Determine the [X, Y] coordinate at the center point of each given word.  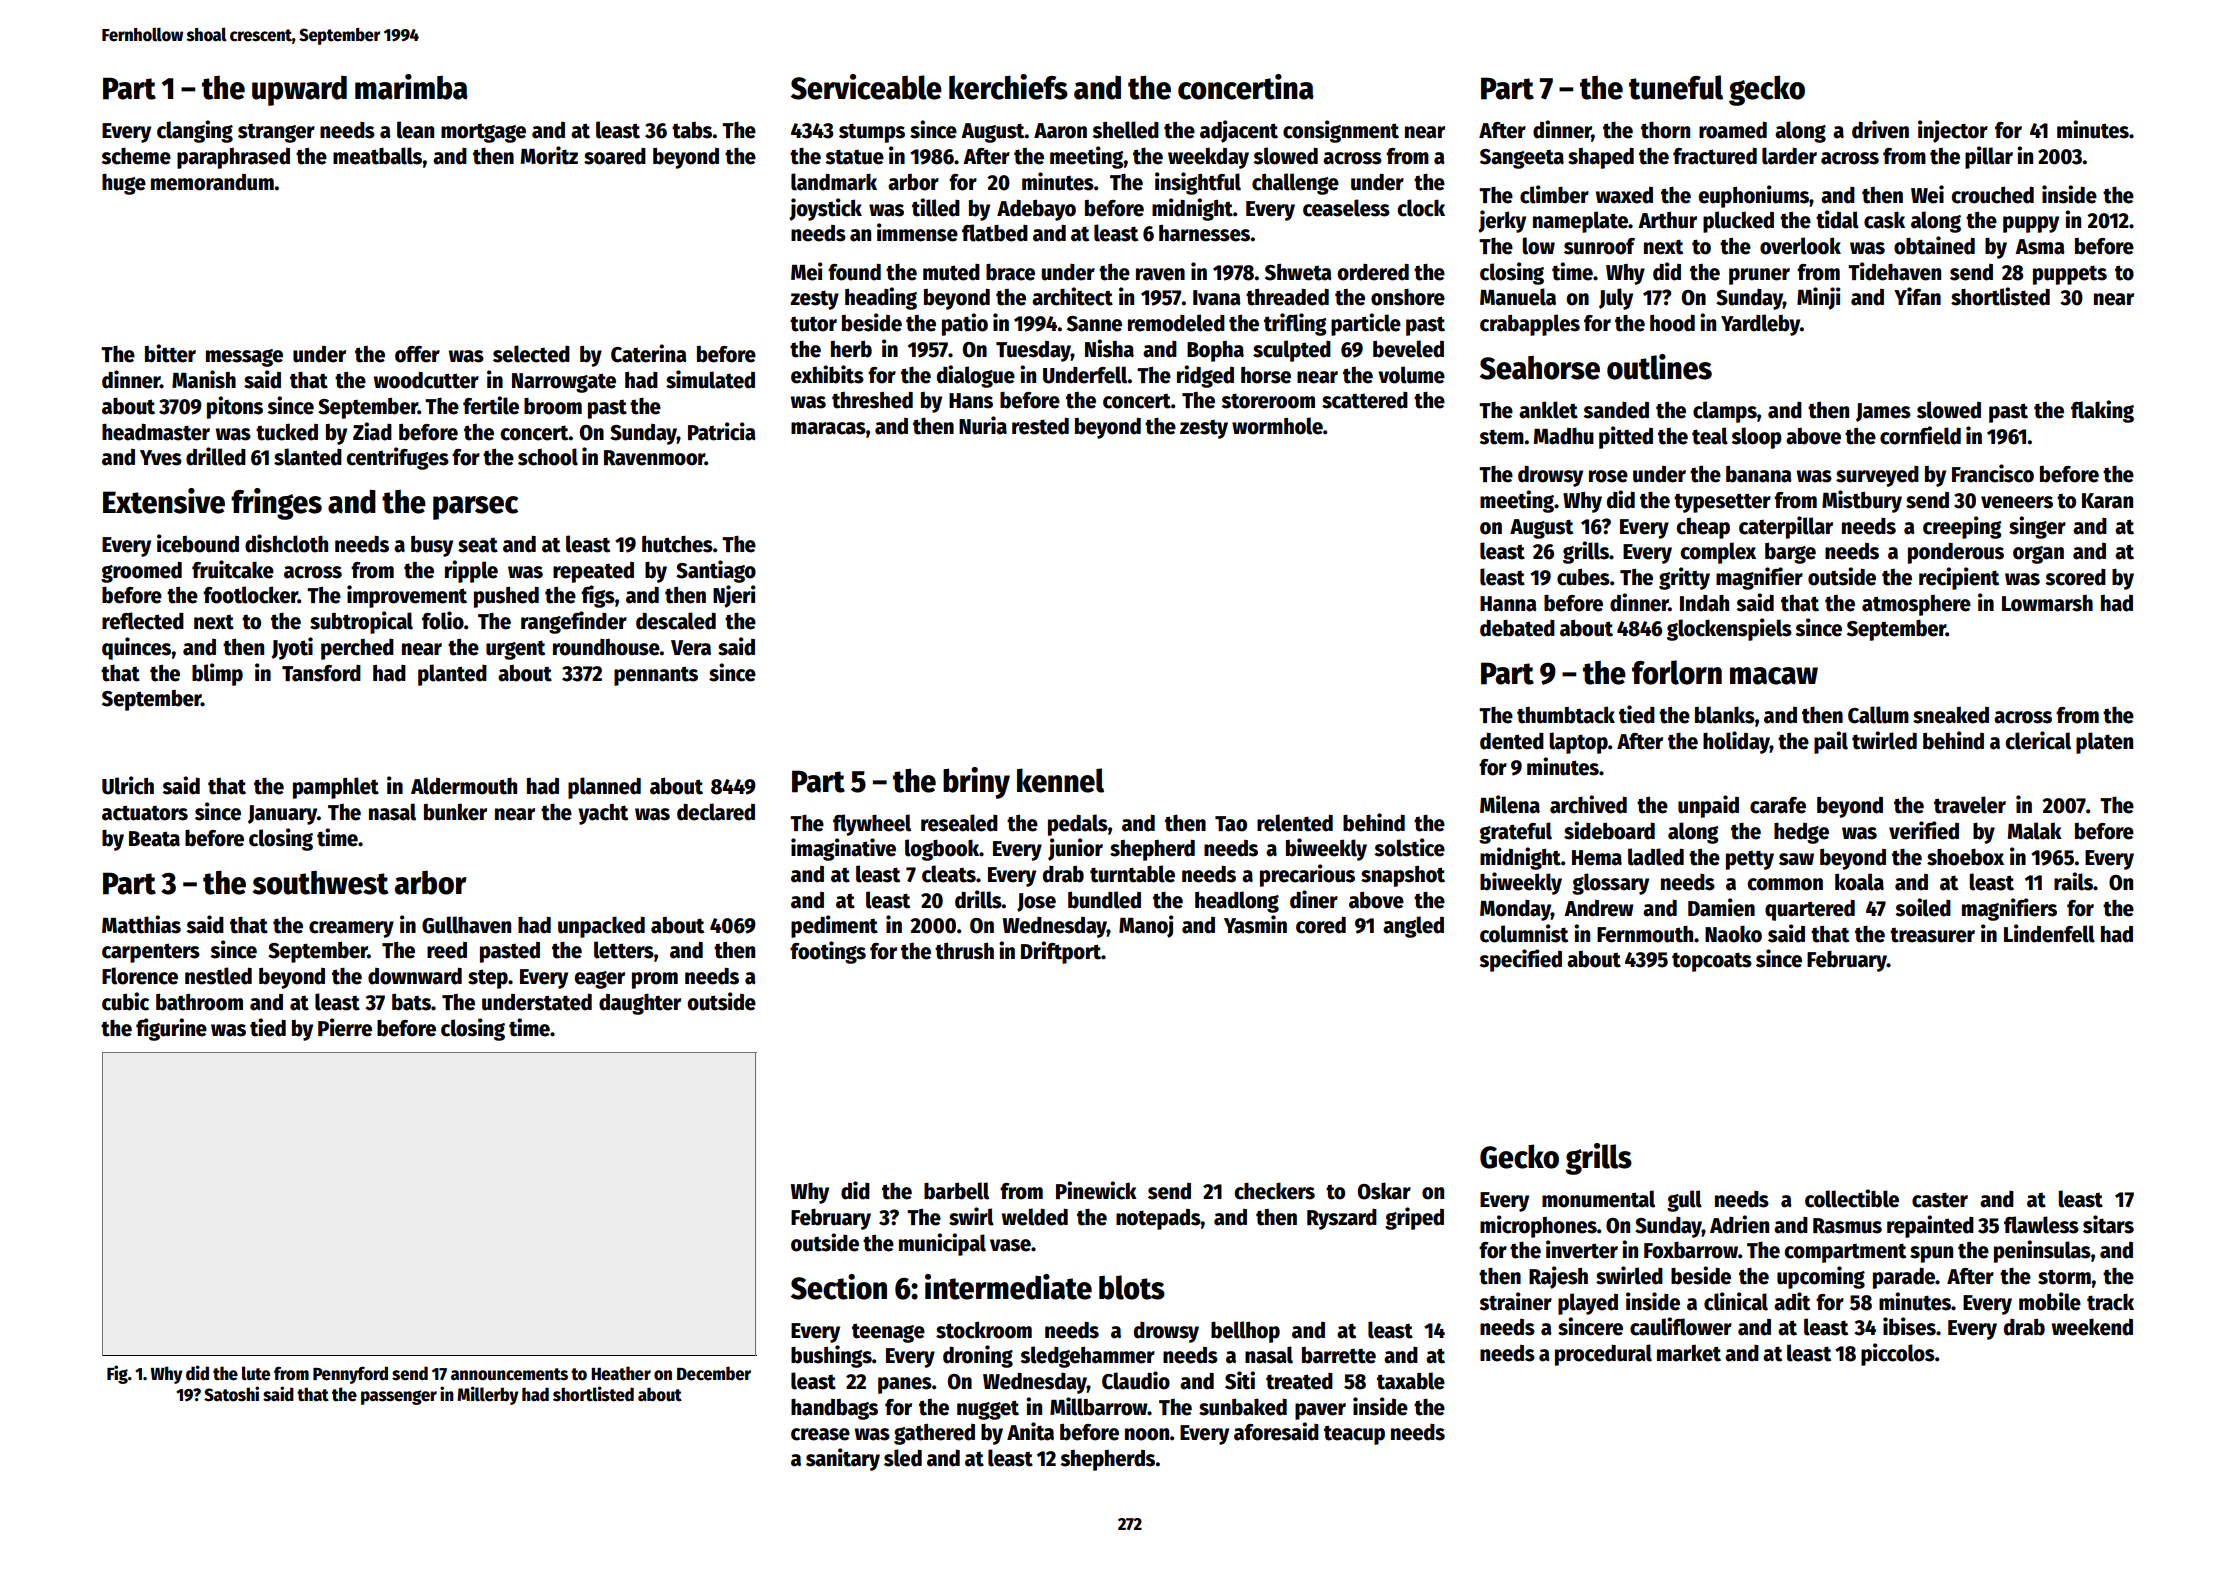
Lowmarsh [2047, 603]
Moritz [549, 155]
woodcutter [426, 380]
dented [1512, 741]
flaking [2102, 411]
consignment [1341, 131]
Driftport [1061, 952]
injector [1953, 131]
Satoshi [231, 1394]
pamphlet [336, 788]
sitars [2108, 1224]
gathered [934, 1434]
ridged [1205, 376]
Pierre [345, 1027]
